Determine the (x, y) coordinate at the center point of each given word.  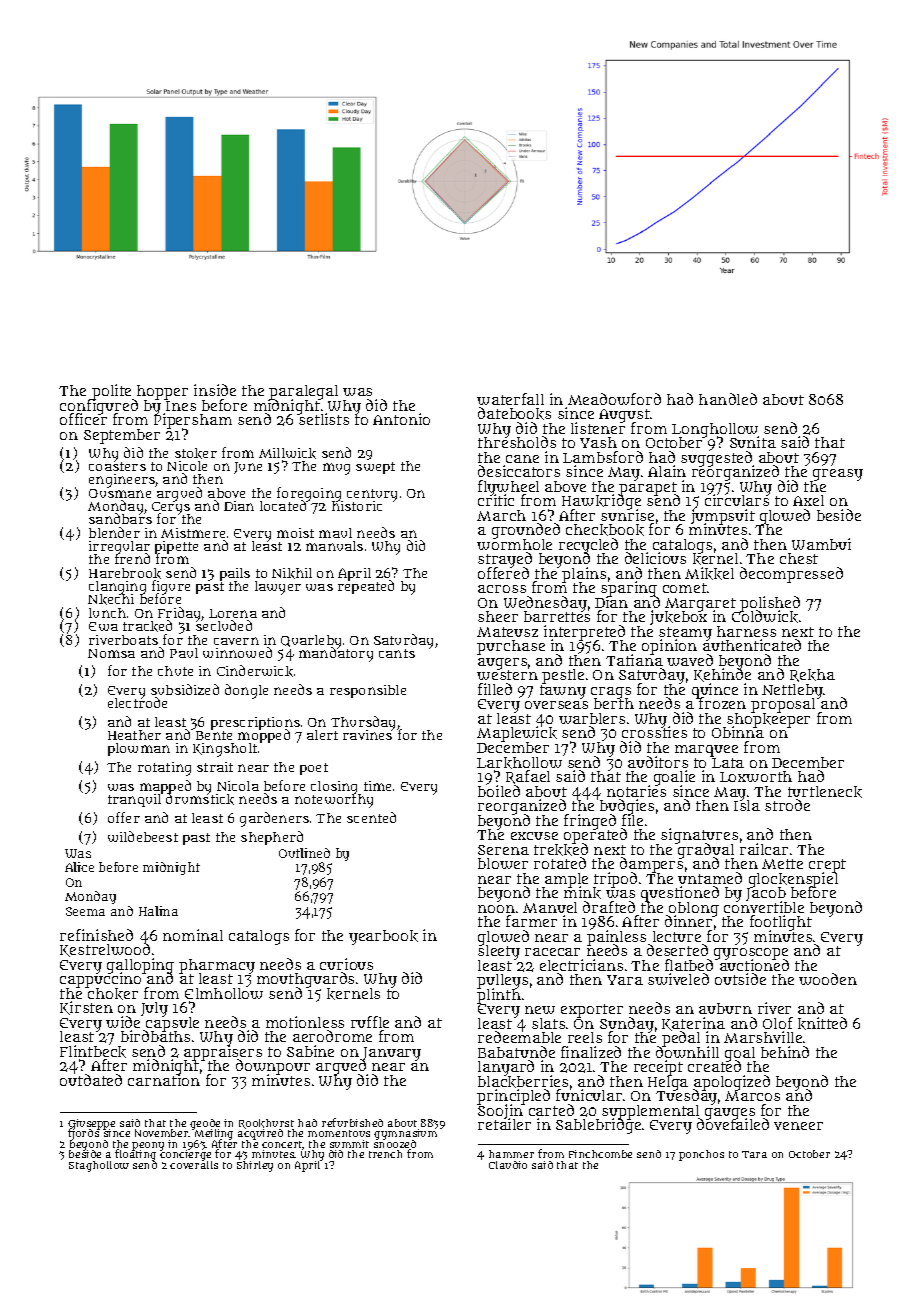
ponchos (701, 1155)
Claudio (508, 1165)
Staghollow (99, 1166)
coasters (117, 466)
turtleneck (825, 792)
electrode (137, 703)
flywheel (508, 487)
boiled (499, 791)
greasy (838, 475)
